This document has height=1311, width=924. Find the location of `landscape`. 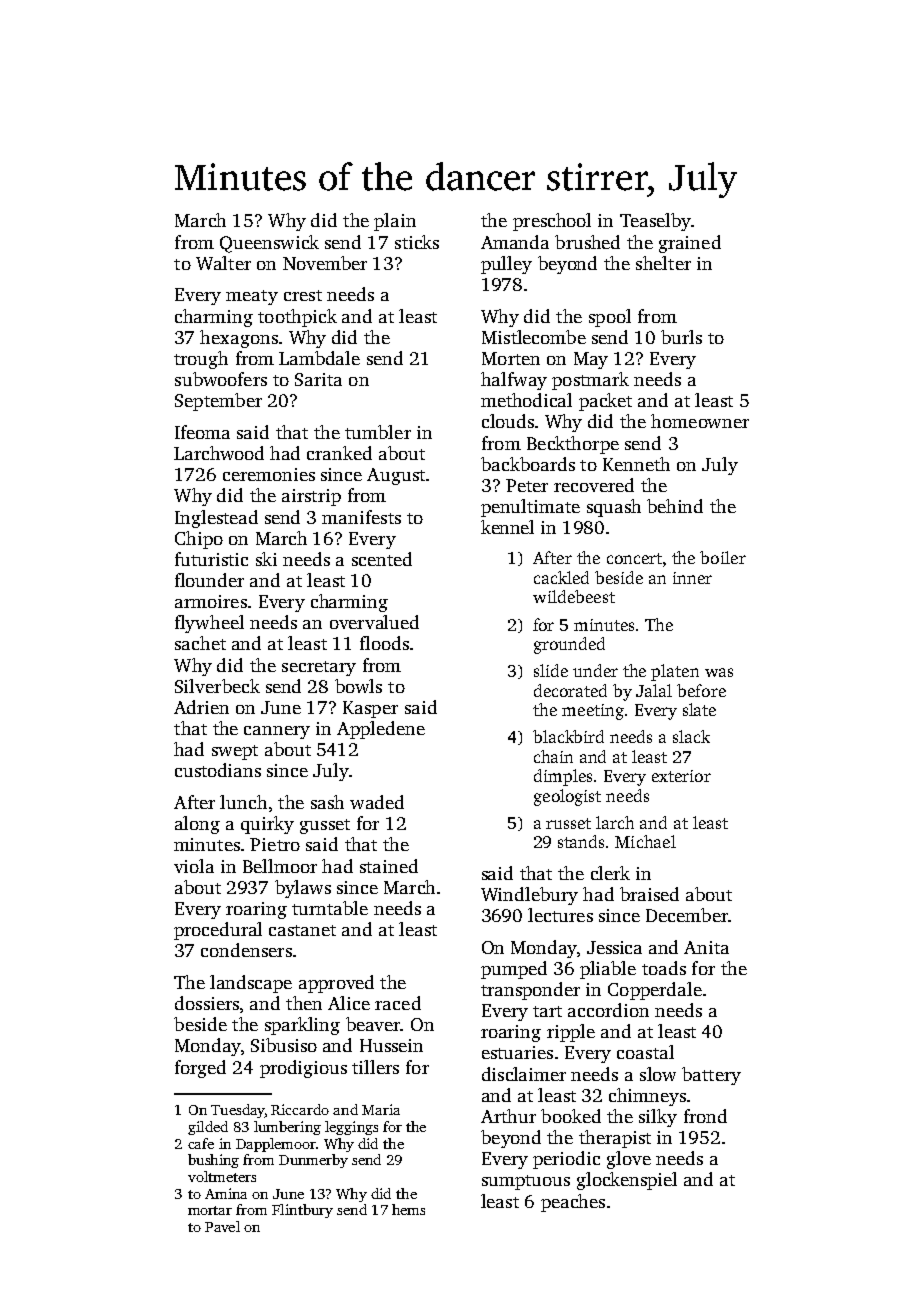

landscape is located at coordinates (251, 984).
